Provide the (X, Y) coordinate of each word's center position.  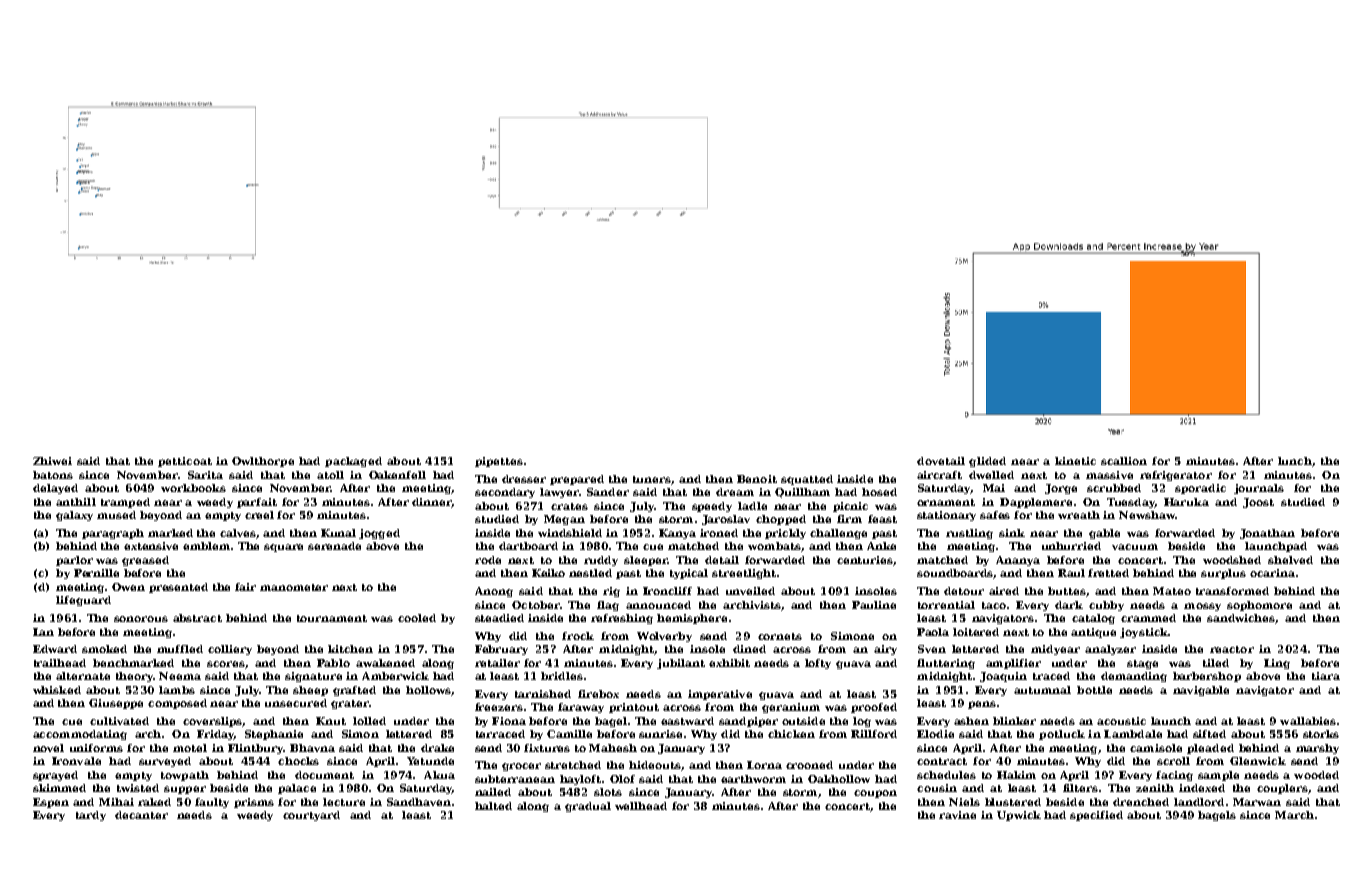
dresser (524, 479)
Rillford (874, 734)
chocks (298, 761)
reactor (1232, 649)
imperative (720, 695)
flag (608, 606)
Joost (1258, 503)
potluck (1062, 735)
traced (1051, 676)
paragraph (113, 534)
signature (313, 677)
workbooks (193, 488)
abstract (197, 618)
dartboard (528, 546)
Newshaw (1147, 515)
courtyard (311, 816)
